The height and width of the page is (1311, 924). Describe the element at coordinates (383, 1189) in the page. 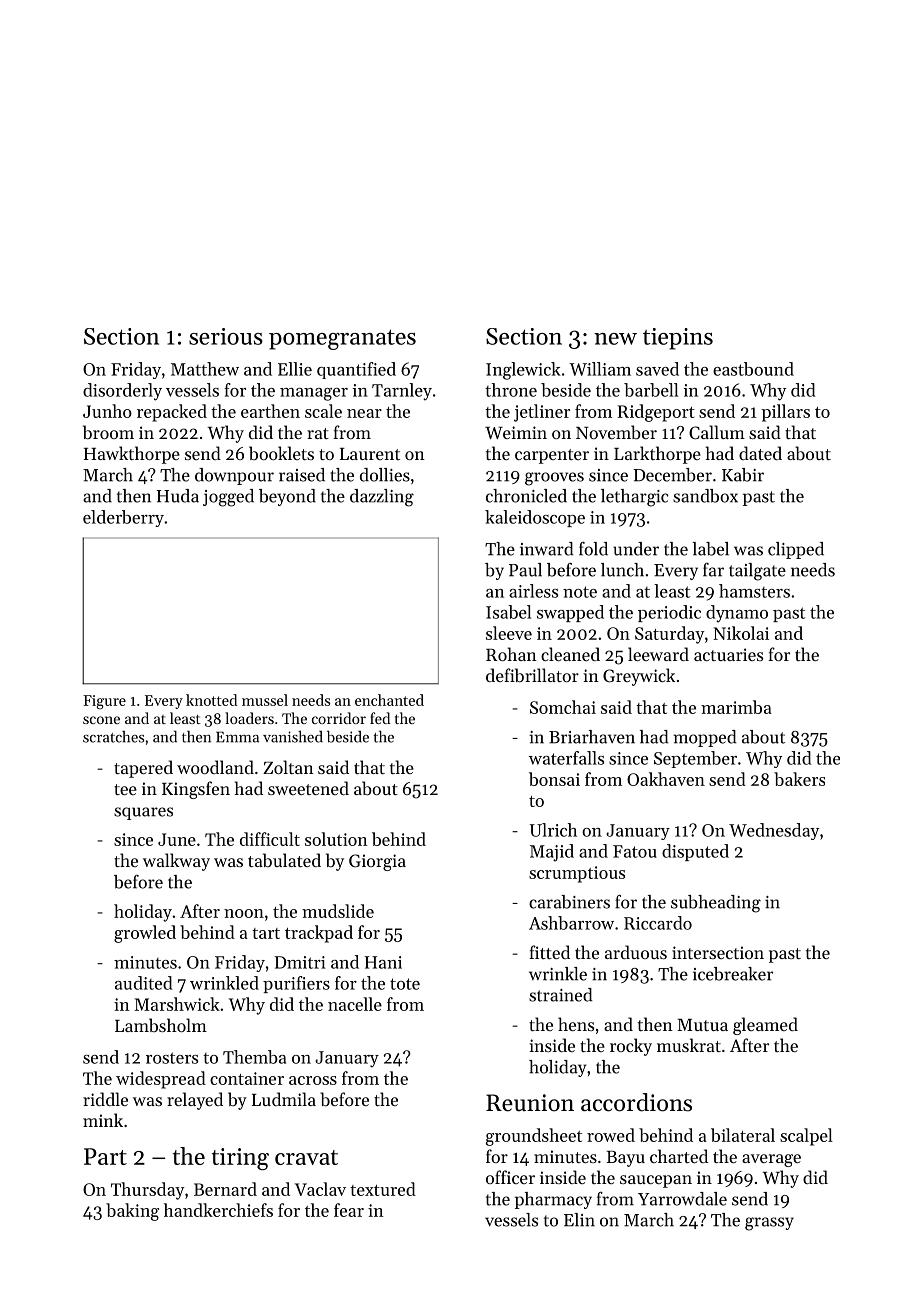

I see `textured` at that location.
